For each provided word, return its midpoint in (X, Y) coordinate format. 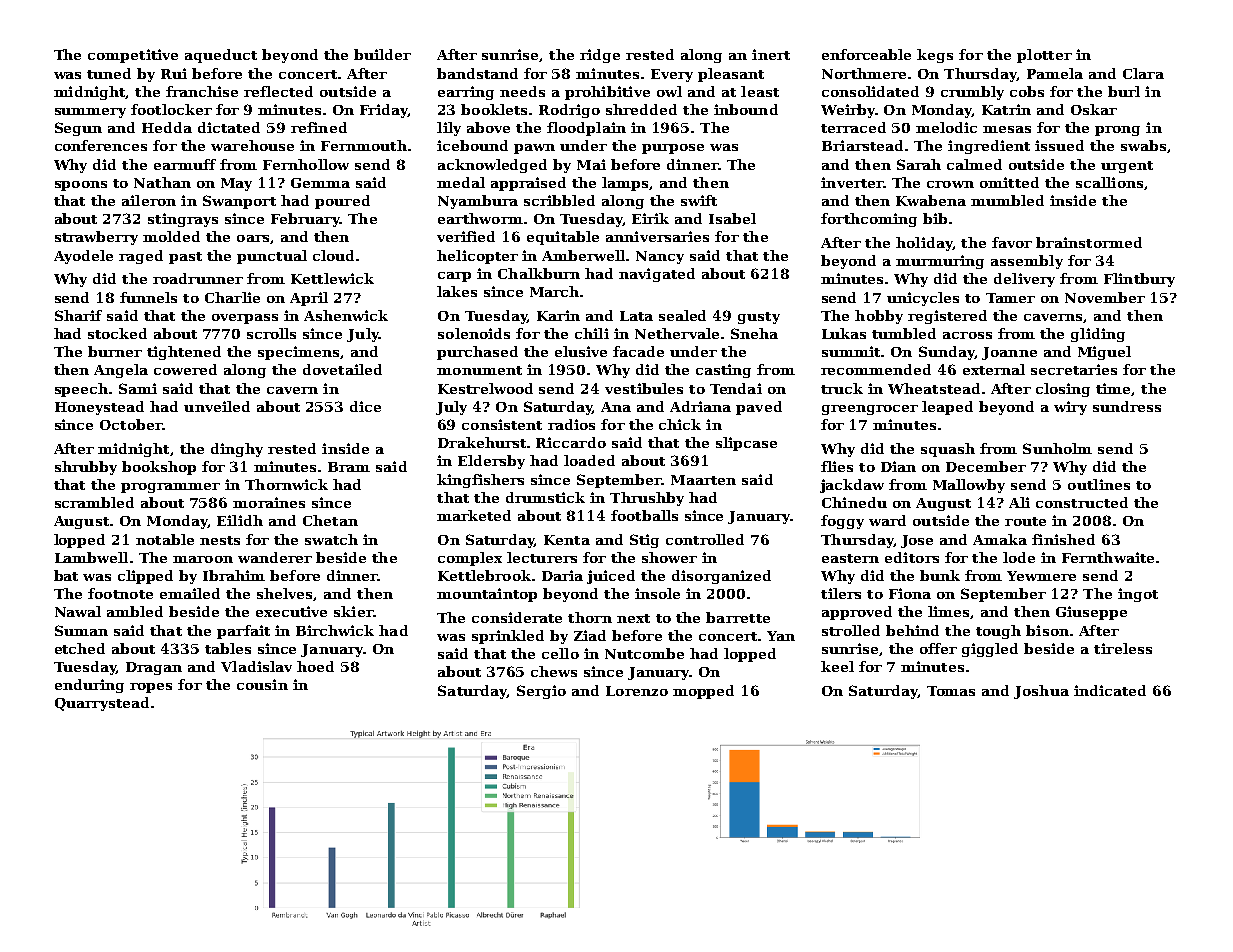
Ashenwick (346, 315)
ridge (600, 56)
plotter (1044, 56)
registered (947, 317)
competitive (133, 56)
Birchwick (335, 630)
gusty (759, 318)
